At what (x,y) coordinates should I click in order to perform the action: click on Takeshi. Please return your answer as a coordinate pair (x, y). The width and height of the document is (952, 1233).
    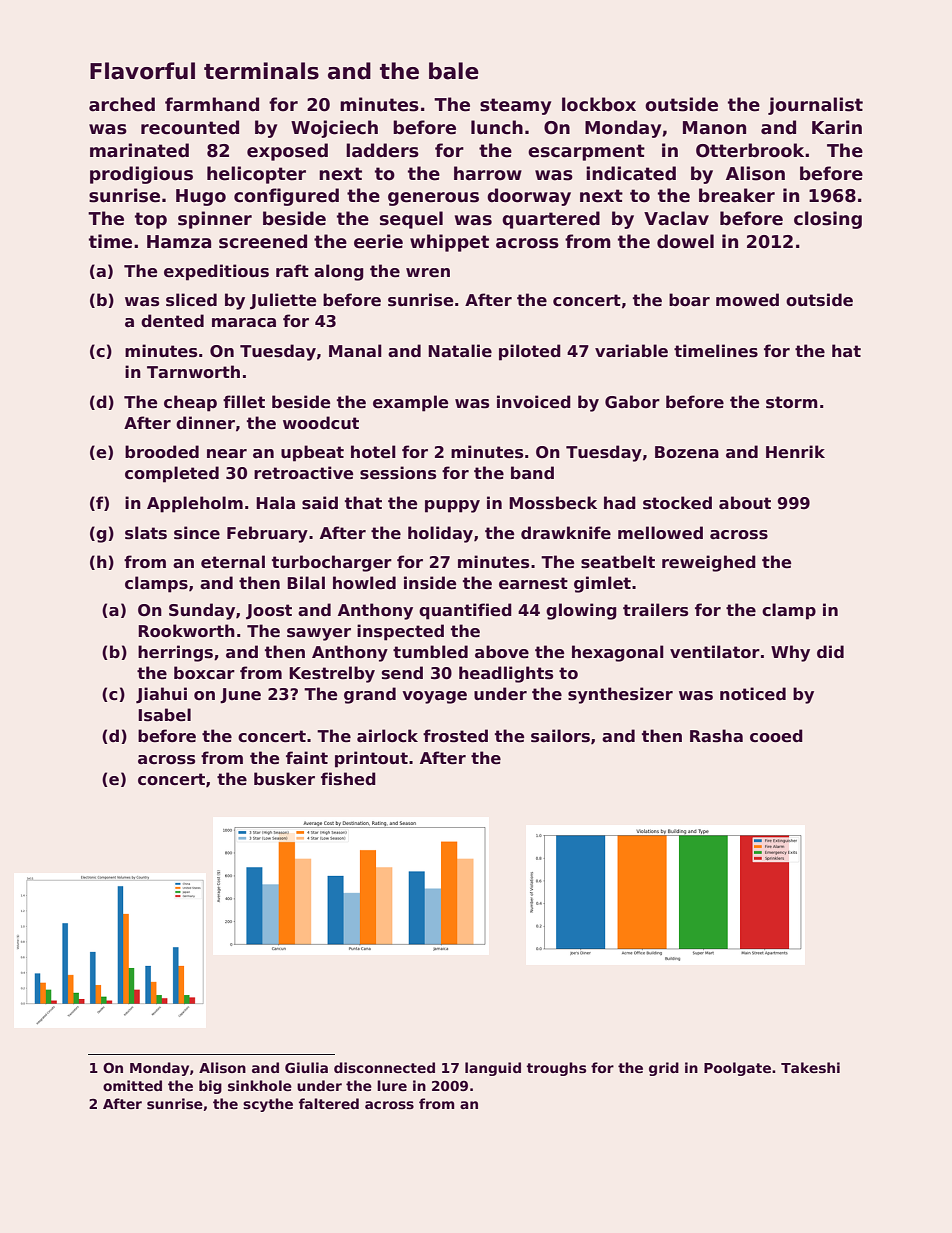
    Looking at the image, I should click on (810, 1067).
